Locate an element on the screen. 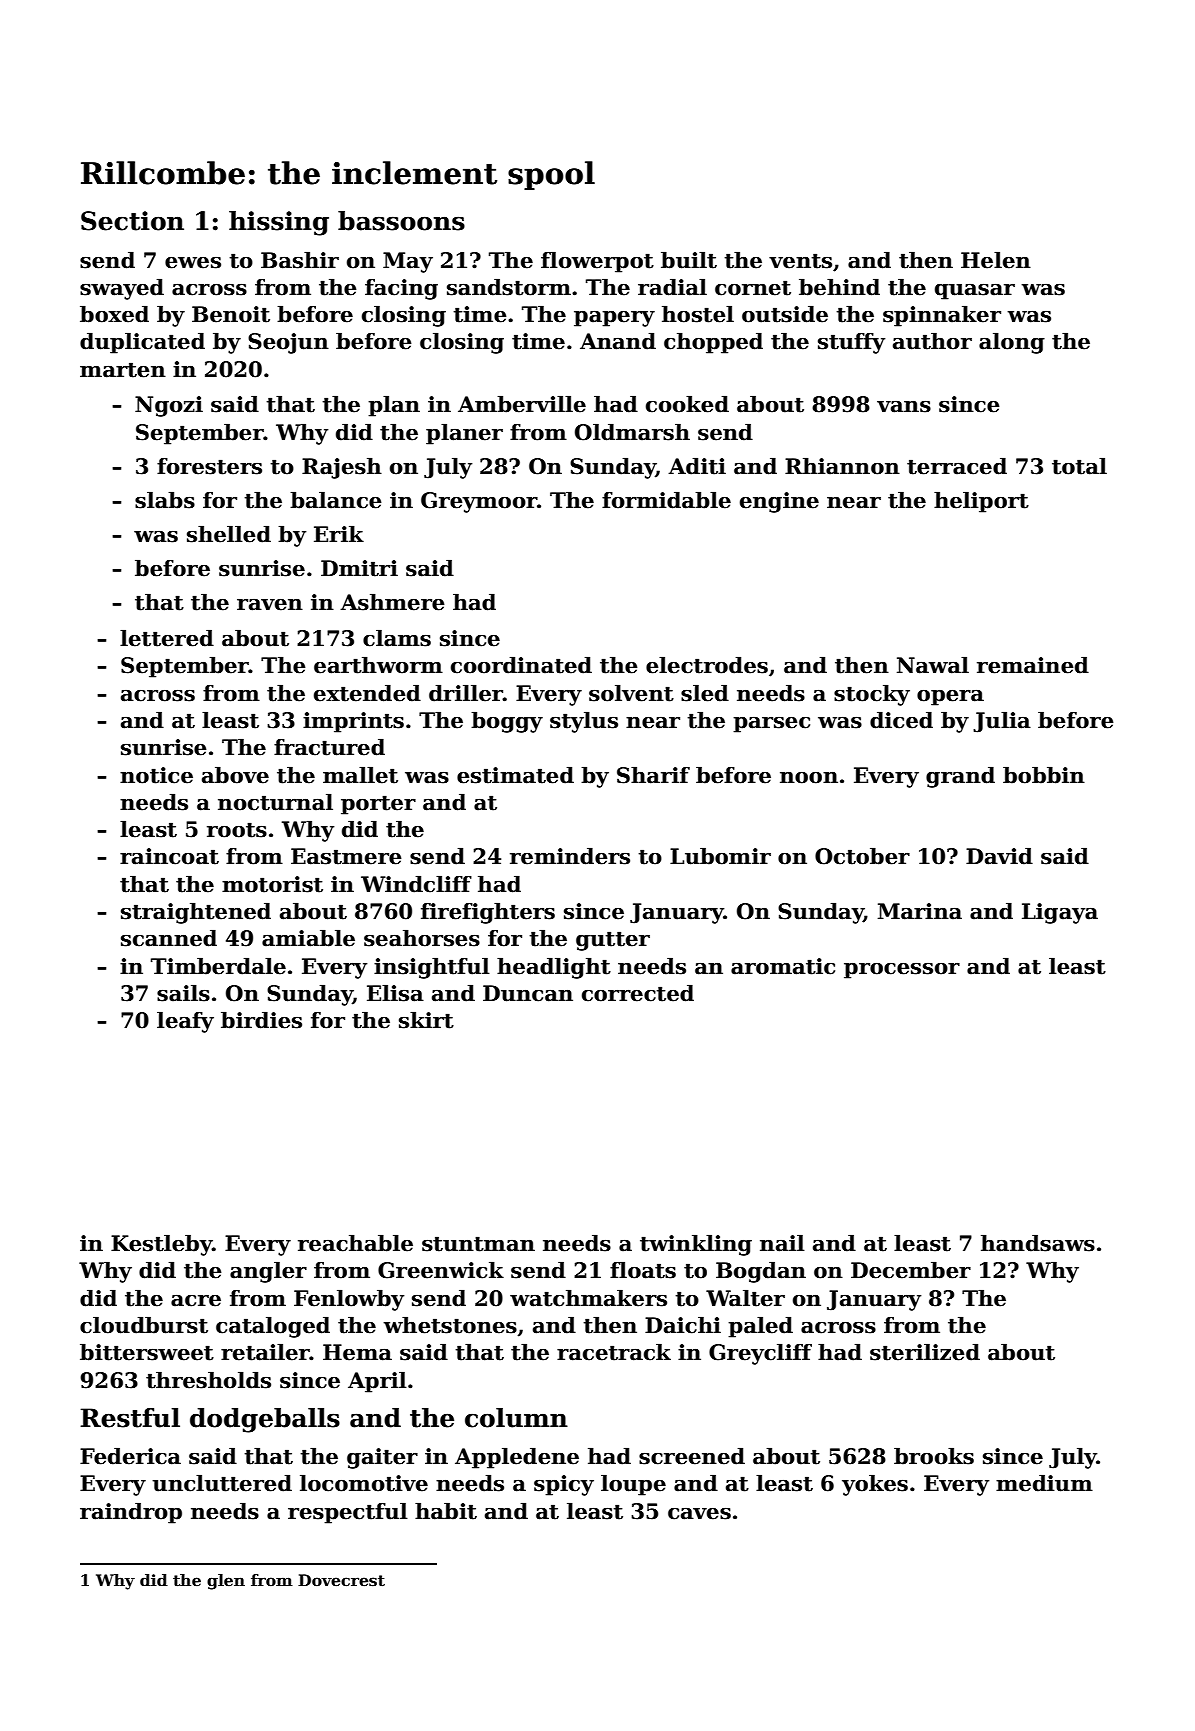  Marina is located at coordinates (920, 911).
